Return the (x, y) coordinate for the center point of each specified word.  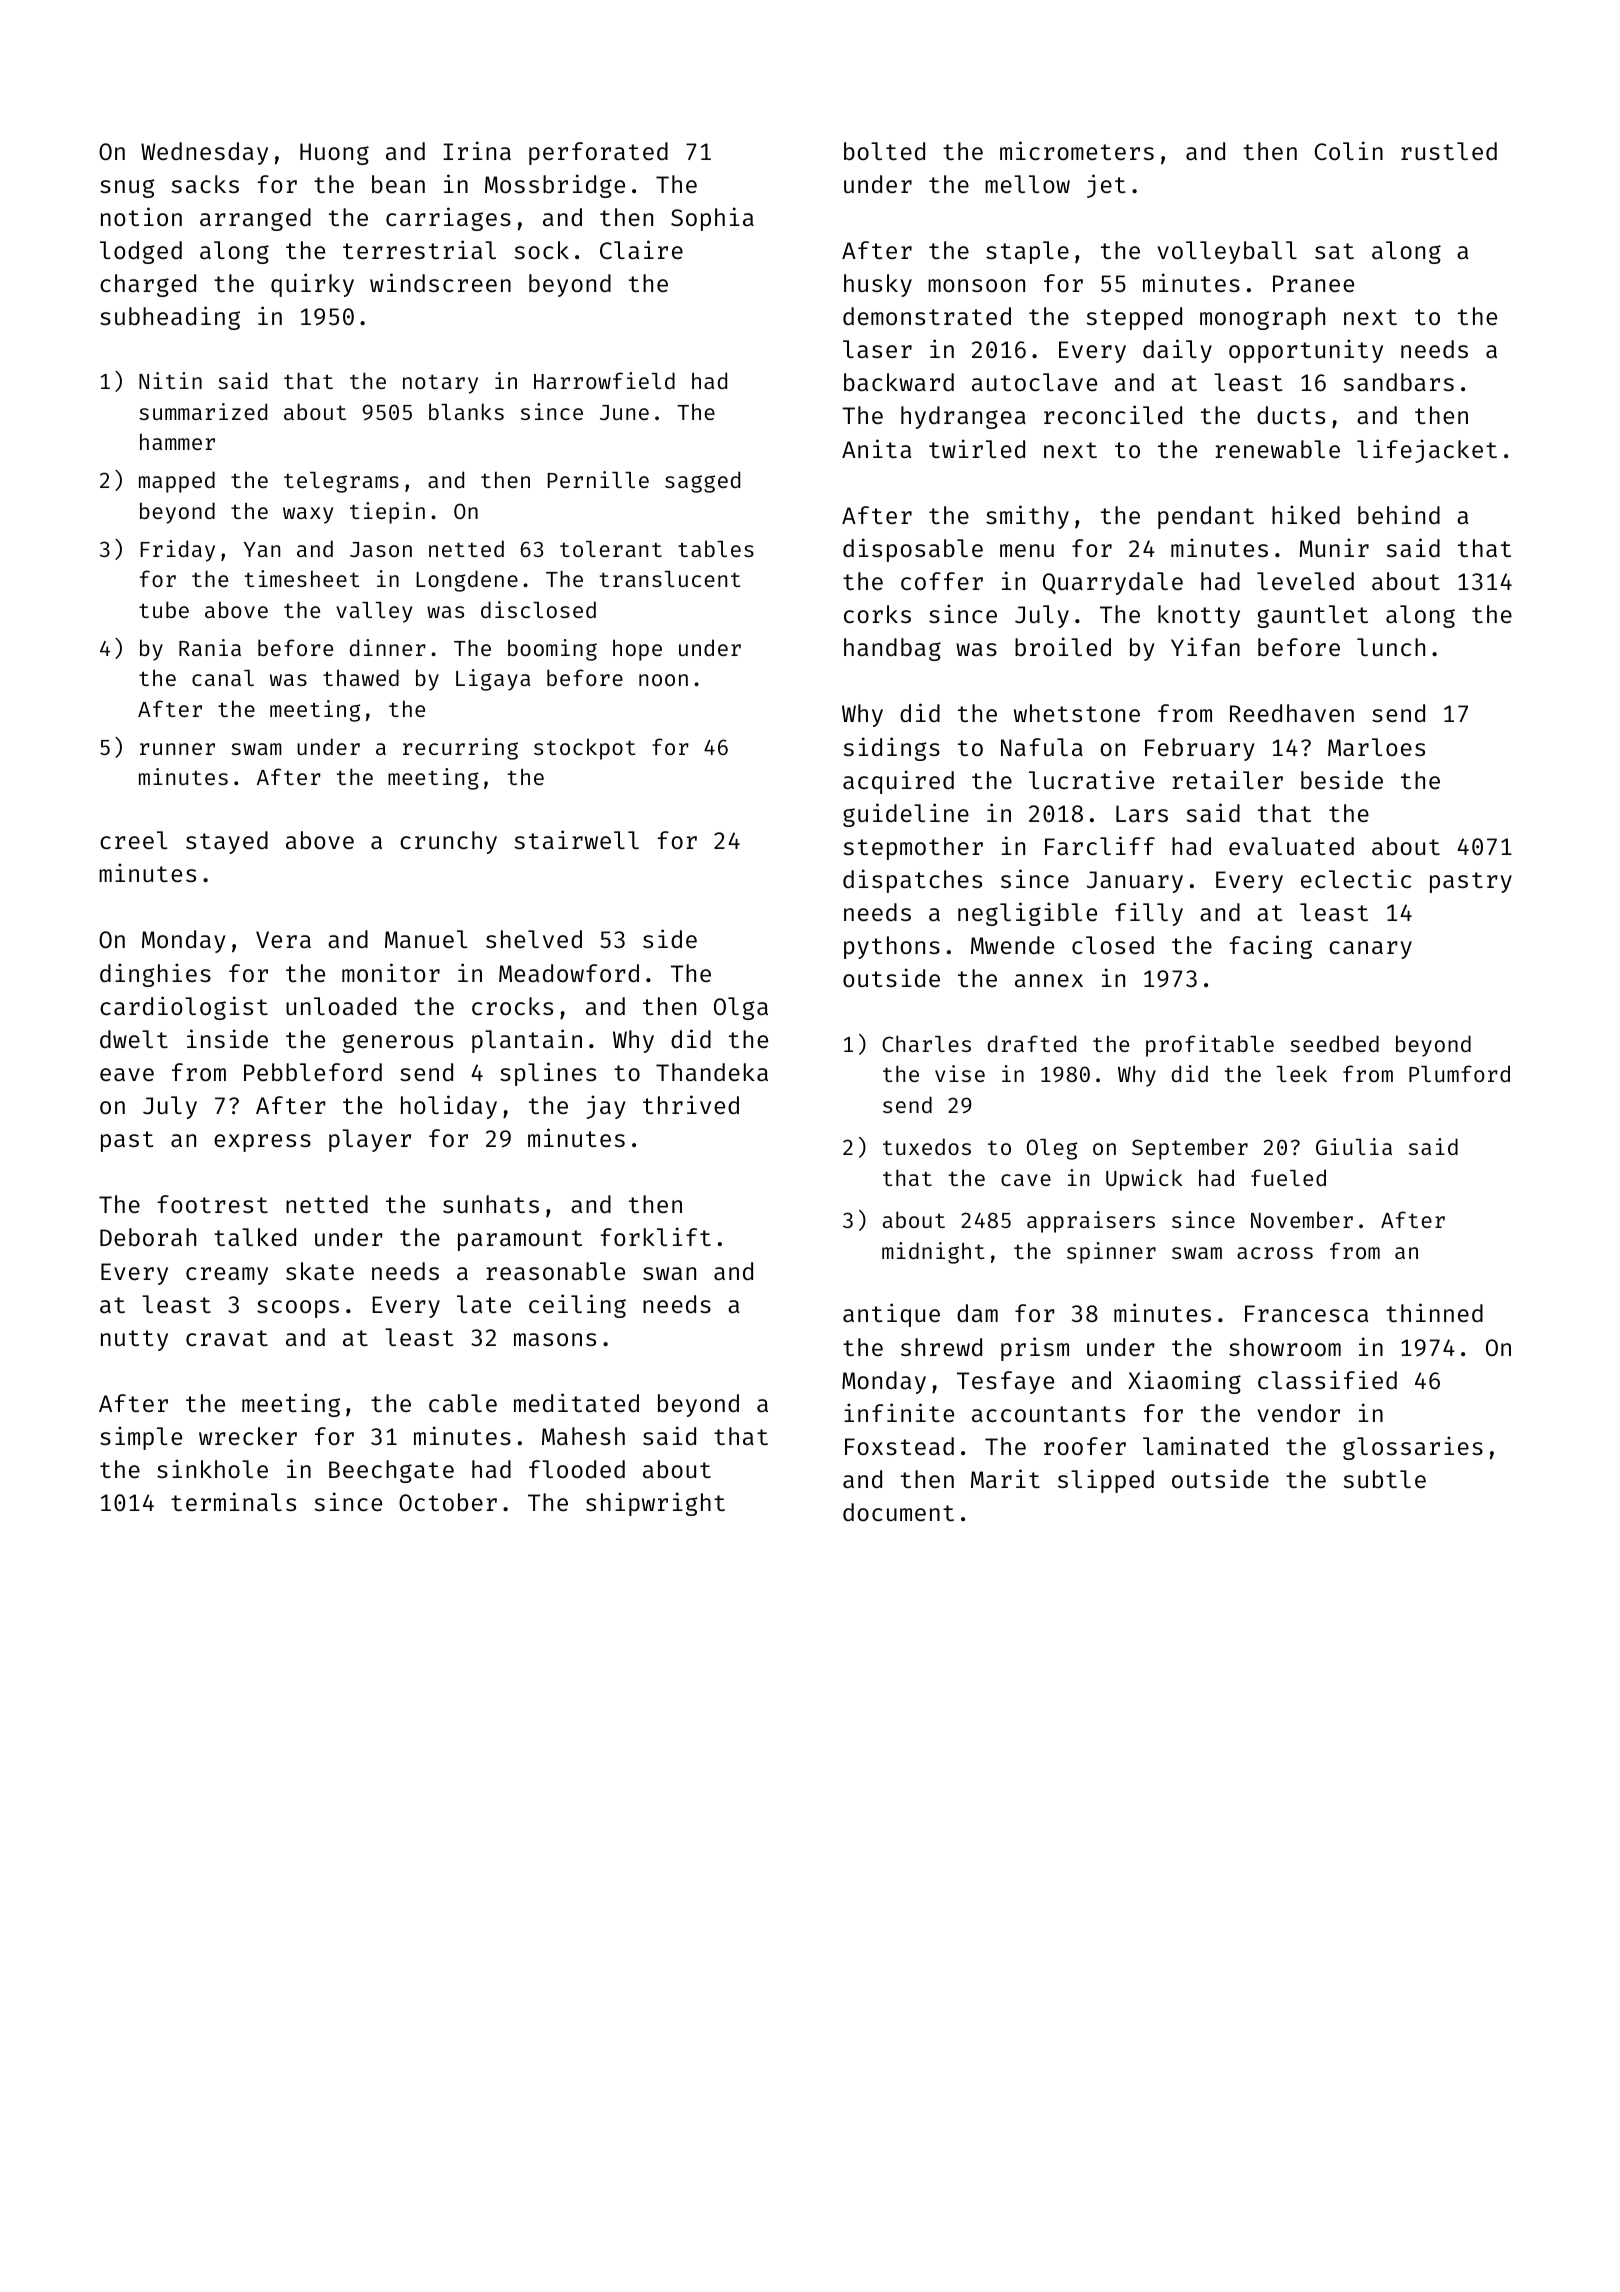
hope (637, 650)
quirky (312, 285)
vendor (1298, 1413)
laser (877, 349)
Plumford (1459, 1073)
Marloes (1376, 747)
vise (960, 1073)
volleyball (1227, 252)
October (448, 1502)
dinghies (155, 975)
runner (177, 749)
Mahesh (583, 1436)
